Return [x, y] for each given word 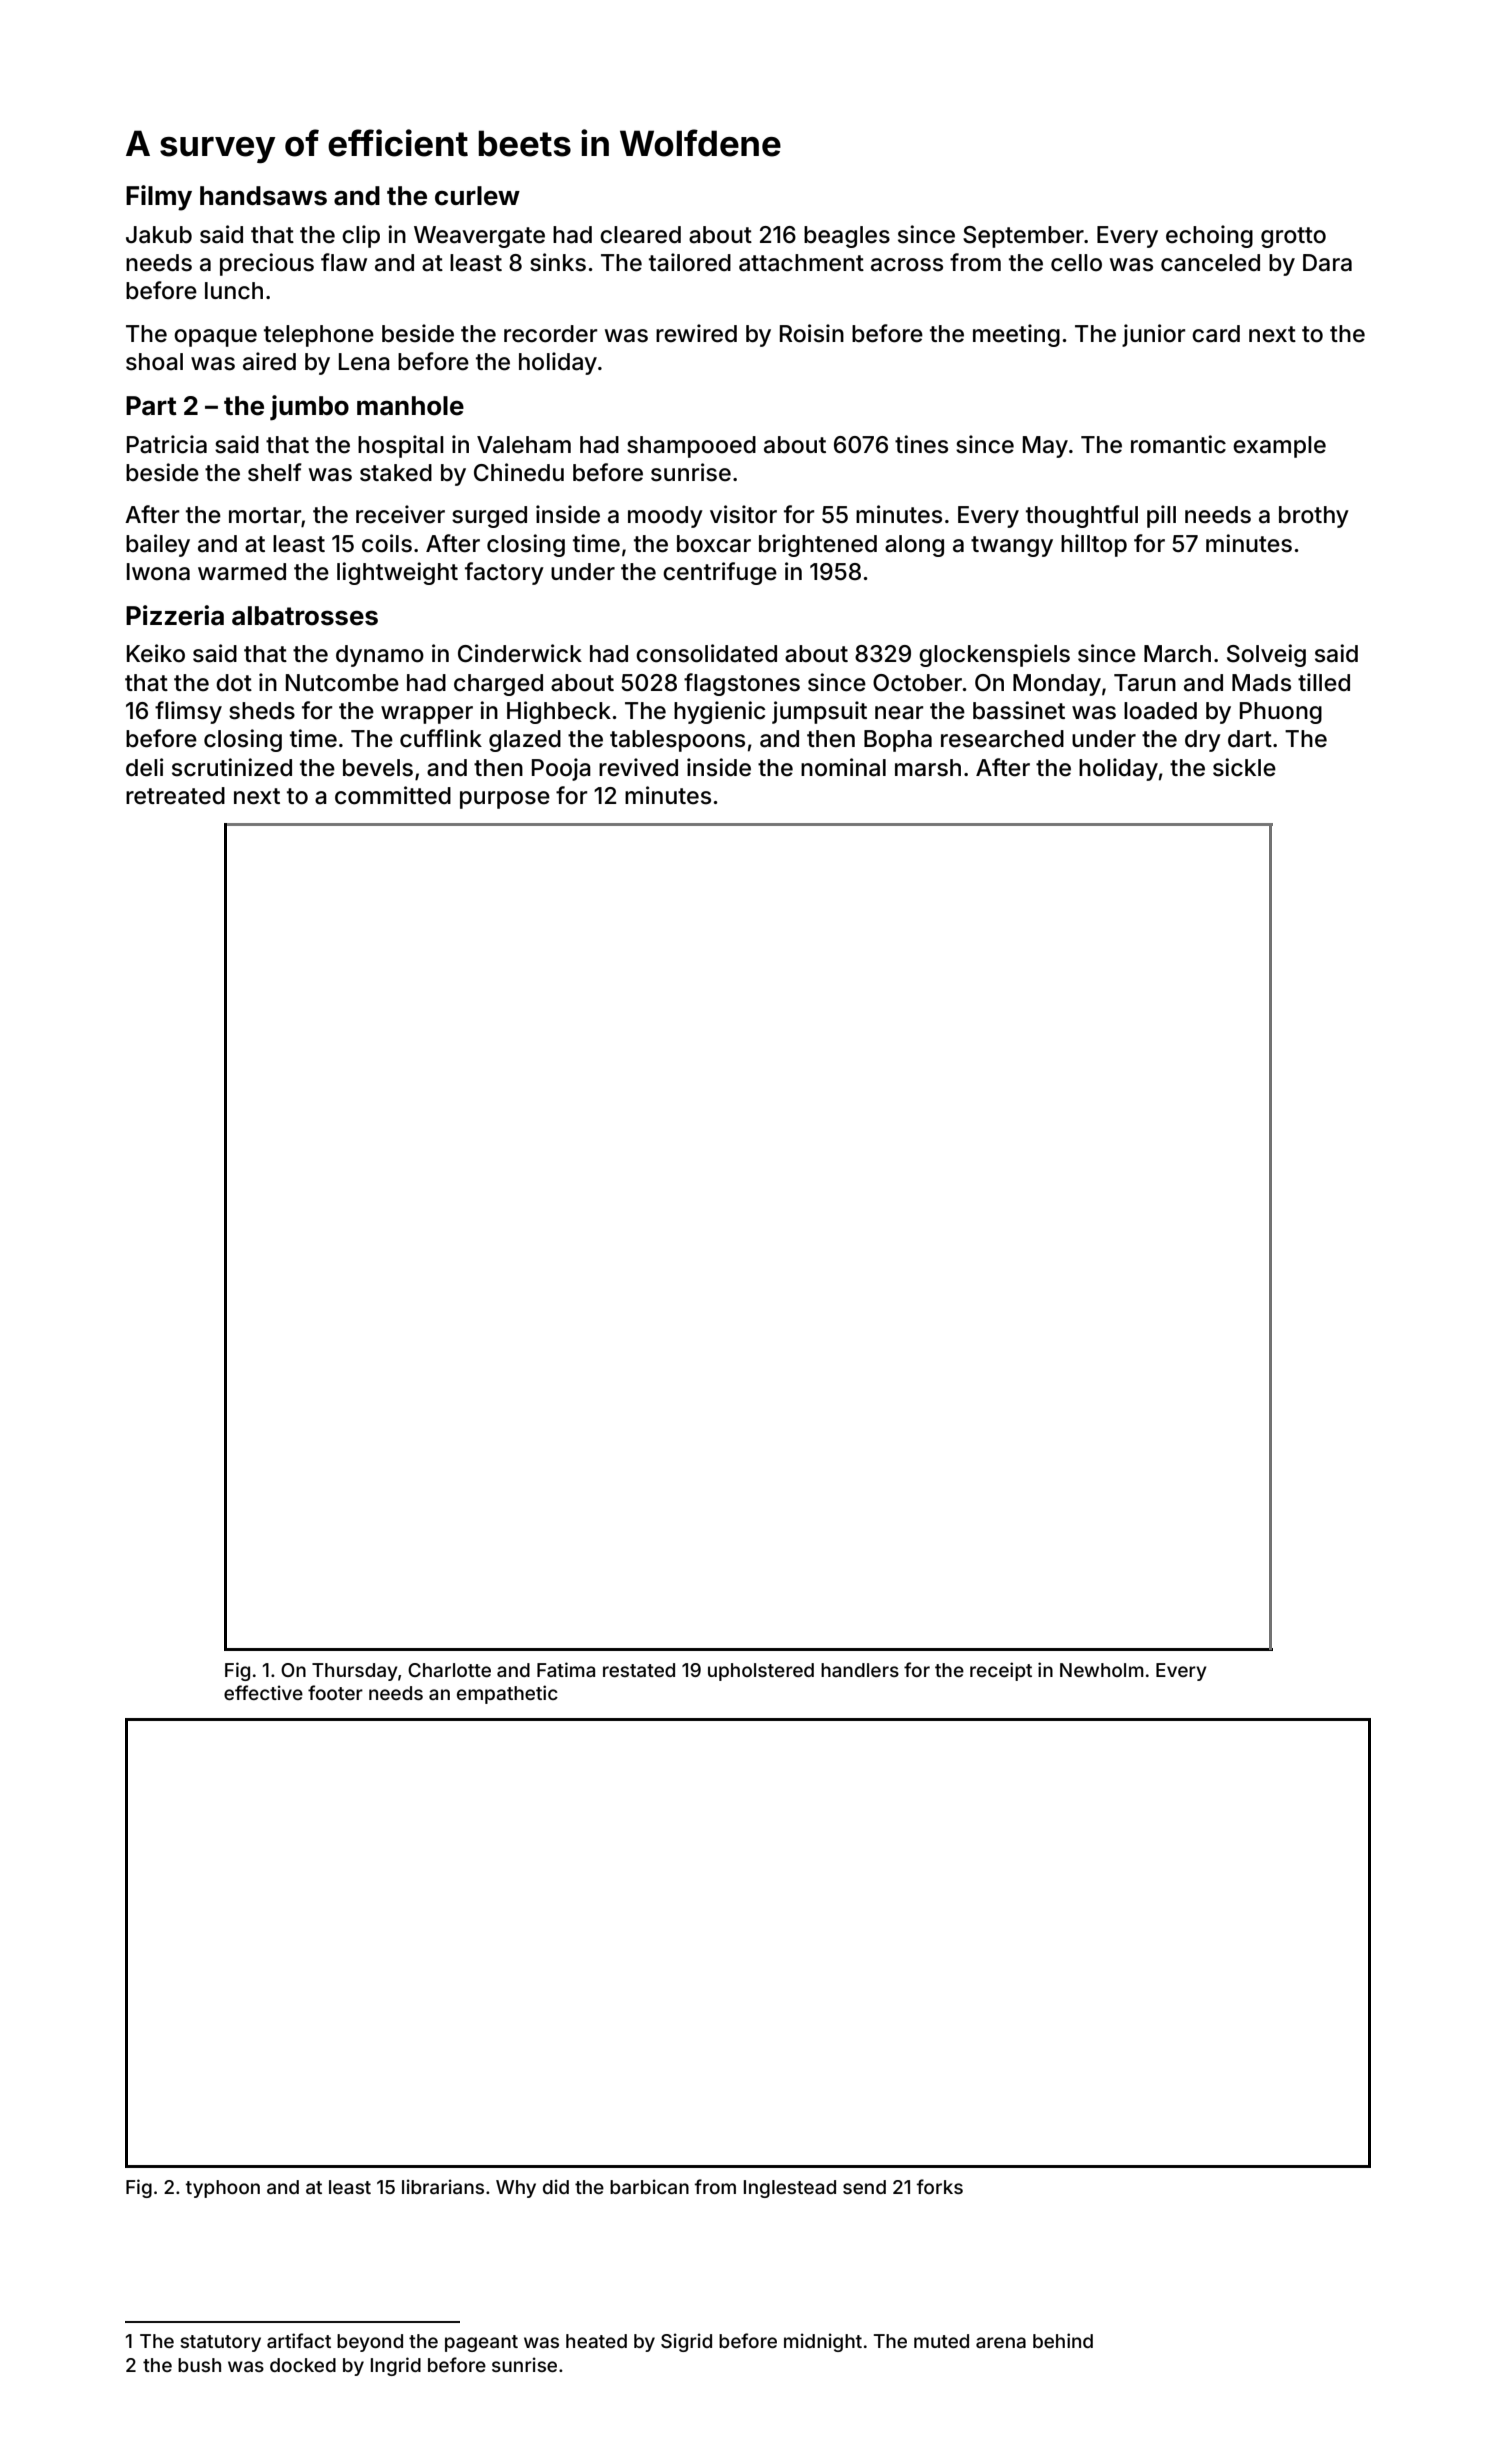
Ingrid [396, 2366]
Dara [1327, 263]
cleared [640, 235]
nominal [843, 767]
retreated [175, 796]
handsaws [263, 196]
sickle [1244, 767]
